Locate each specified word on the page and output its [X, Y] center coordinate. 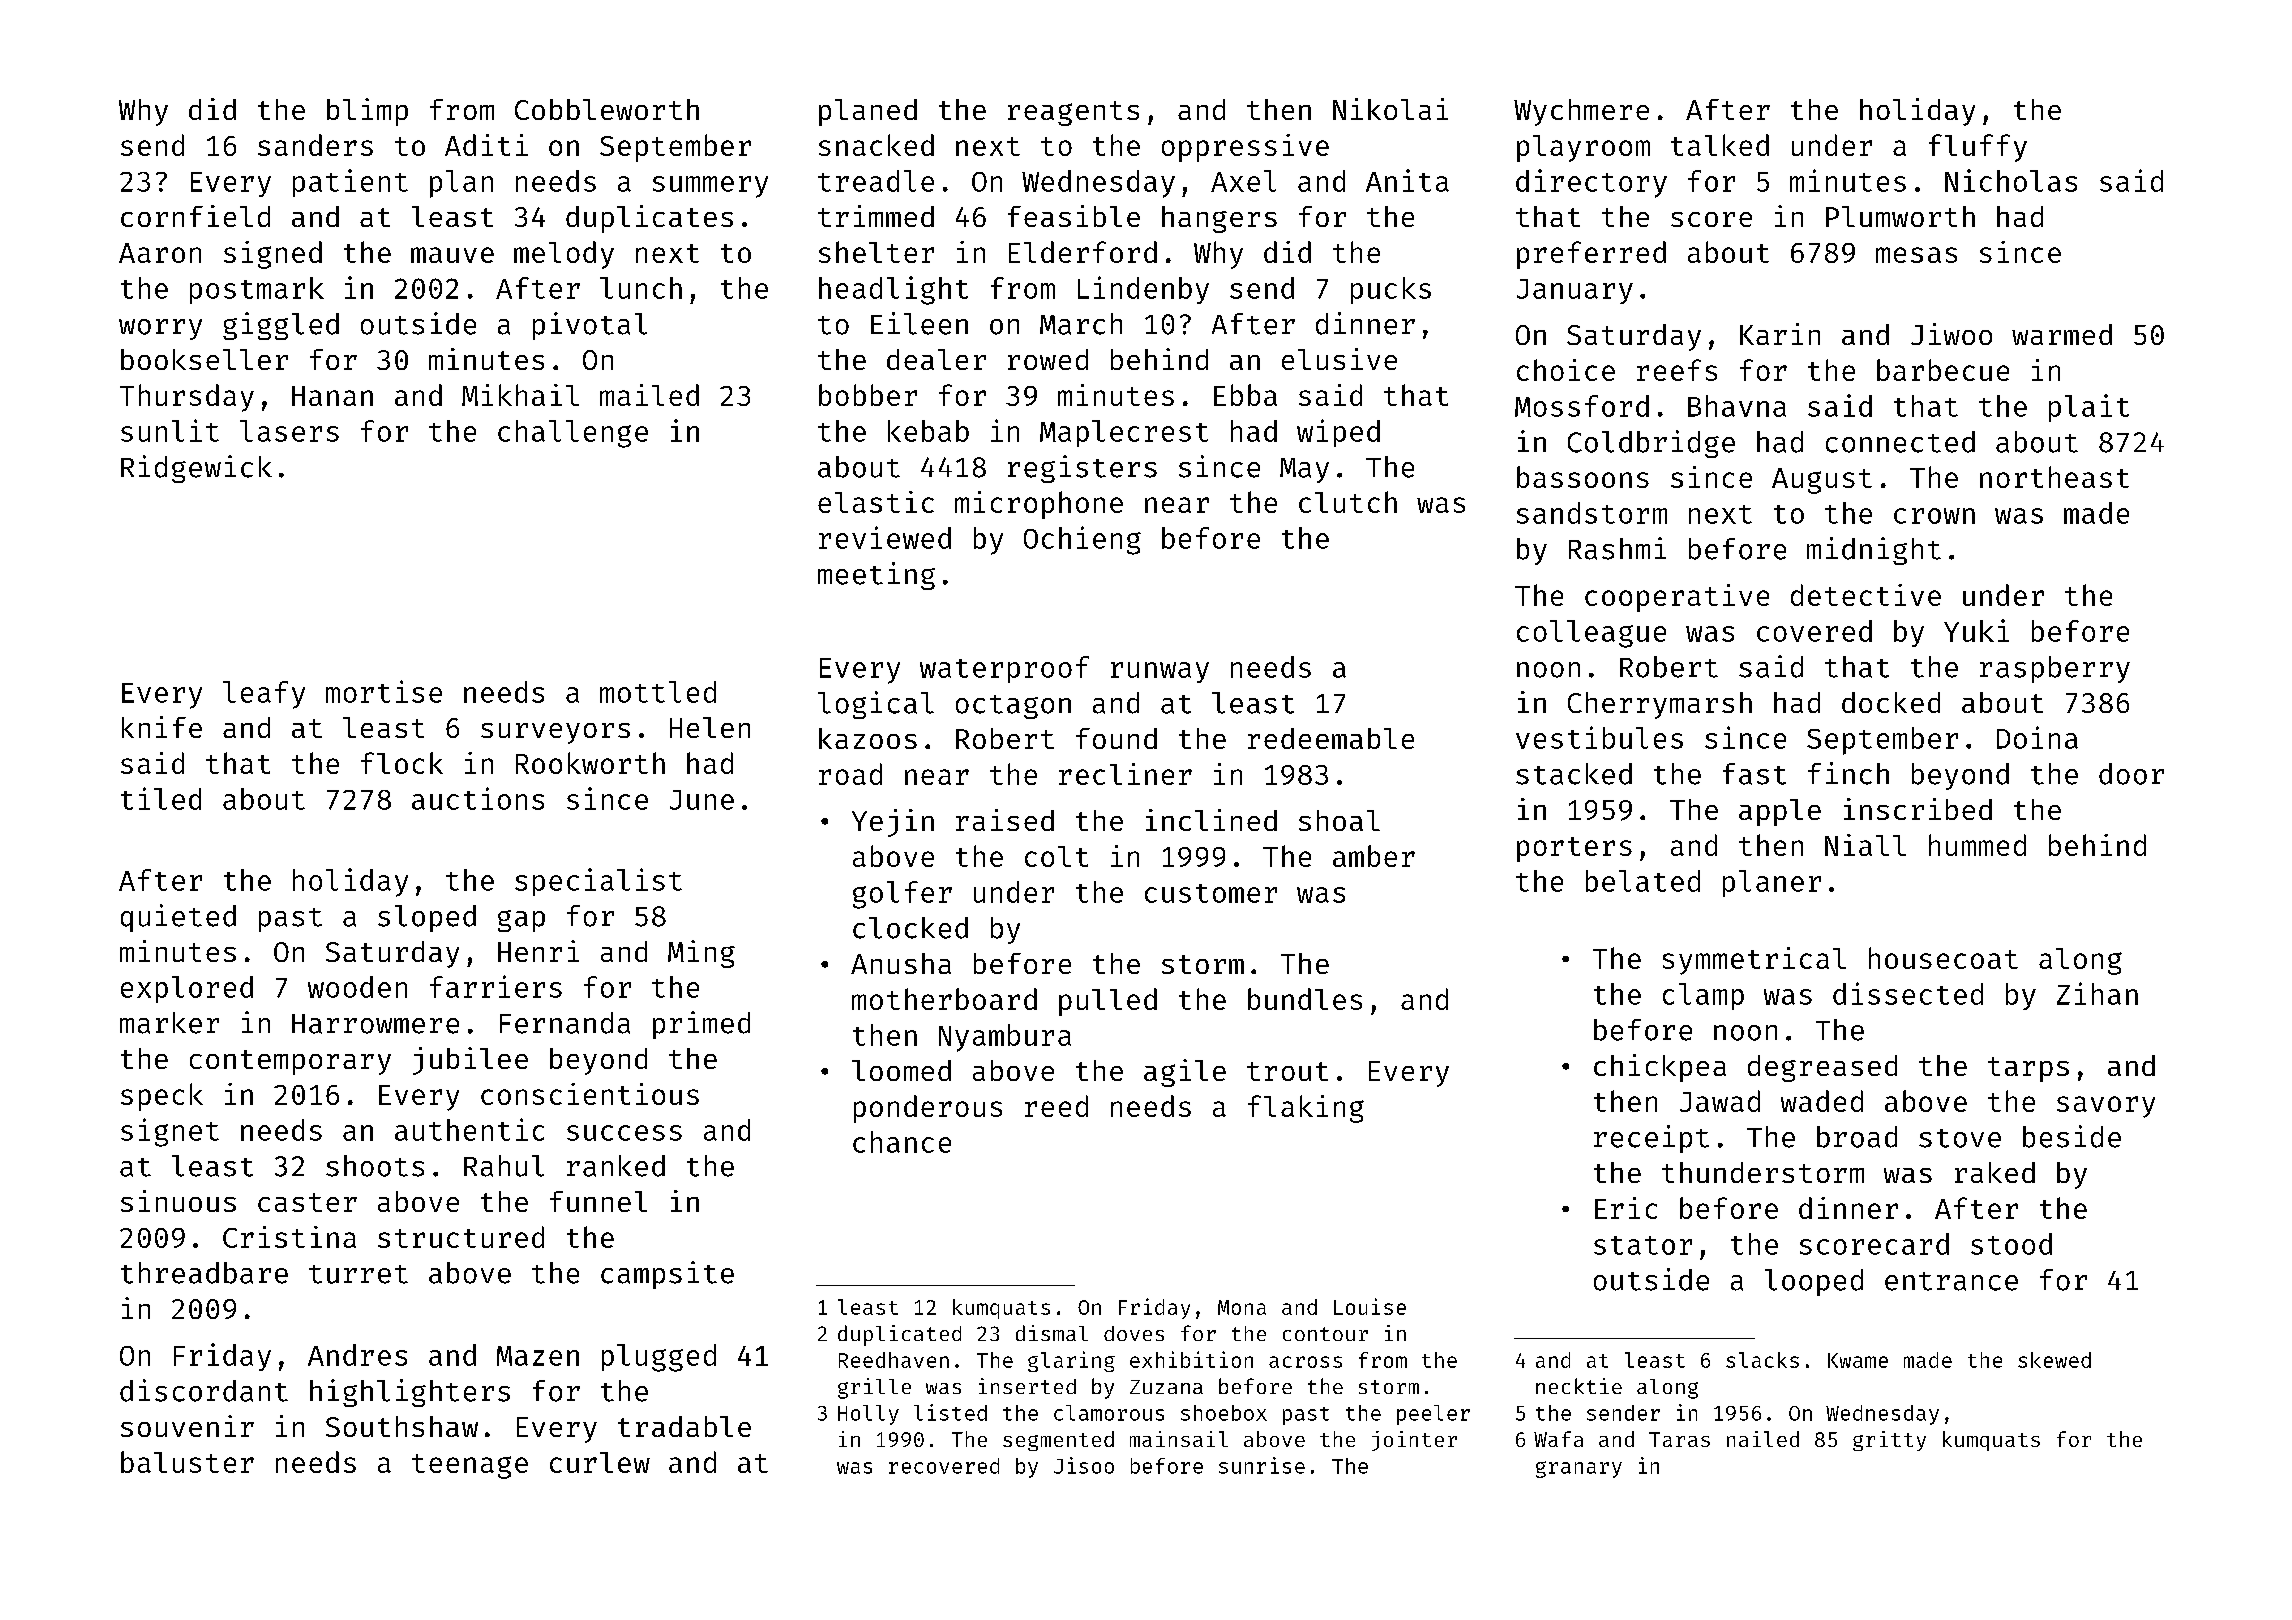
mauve [452, 255]
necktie [1579, 1386]
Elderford [1083, 252]
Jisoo [1084, 1465]
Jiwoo [1951, 334]
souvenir [187, 1426]
